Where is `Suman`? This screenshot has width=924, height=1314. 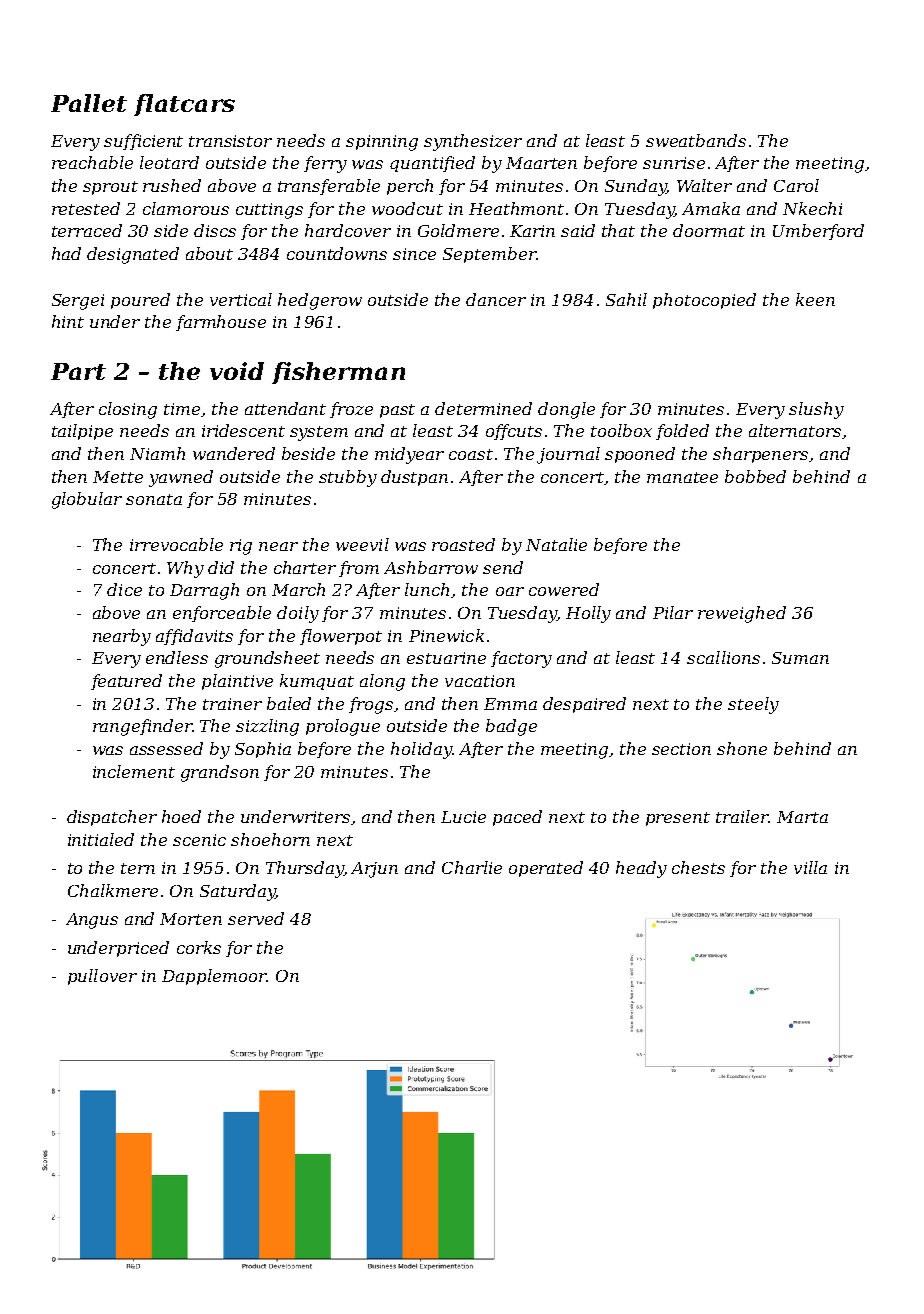 Suman is located at coordinates (800, 658).
